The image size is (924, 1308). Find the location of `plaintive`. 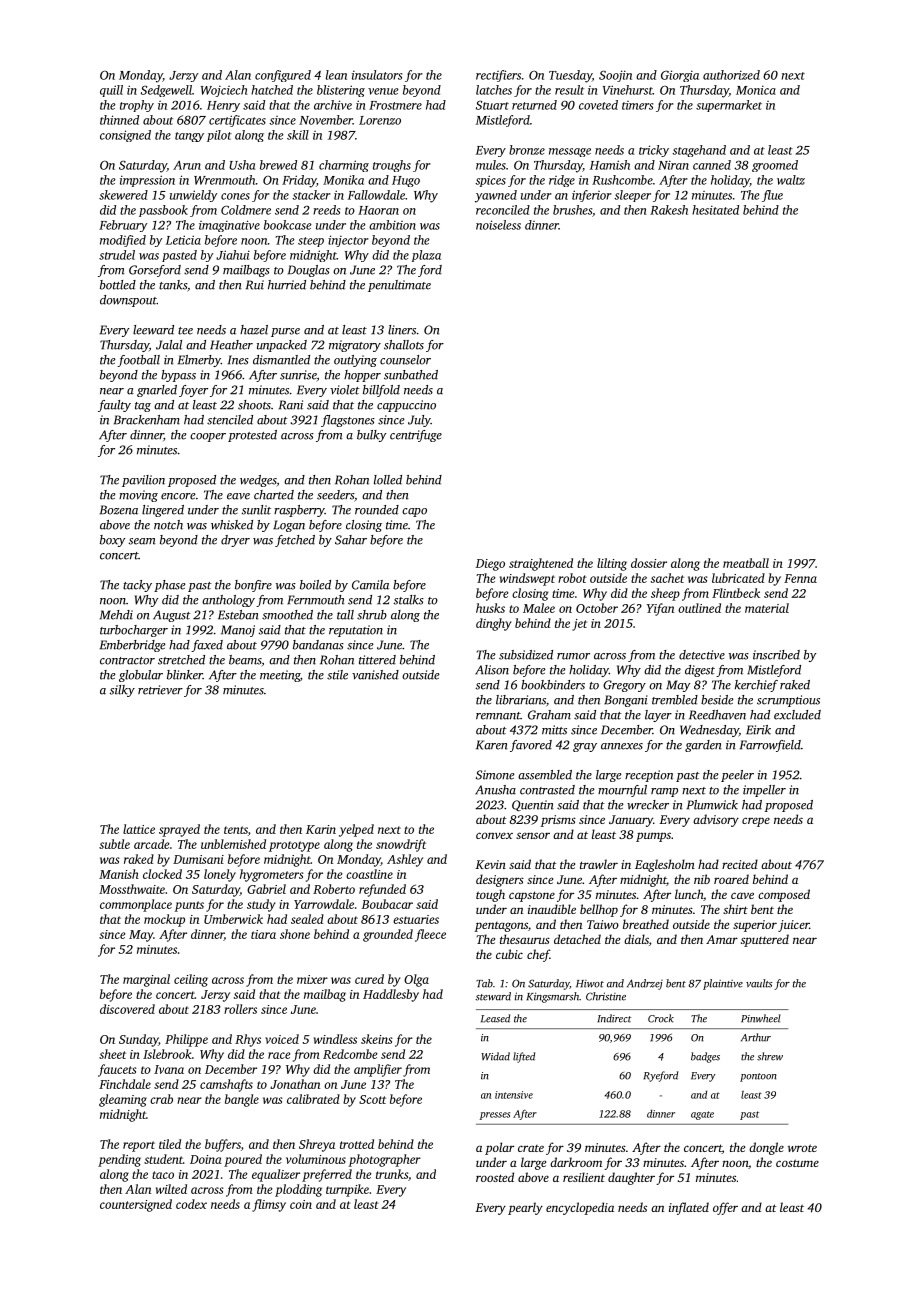

plaintive is located at coordinates (723, 984).
